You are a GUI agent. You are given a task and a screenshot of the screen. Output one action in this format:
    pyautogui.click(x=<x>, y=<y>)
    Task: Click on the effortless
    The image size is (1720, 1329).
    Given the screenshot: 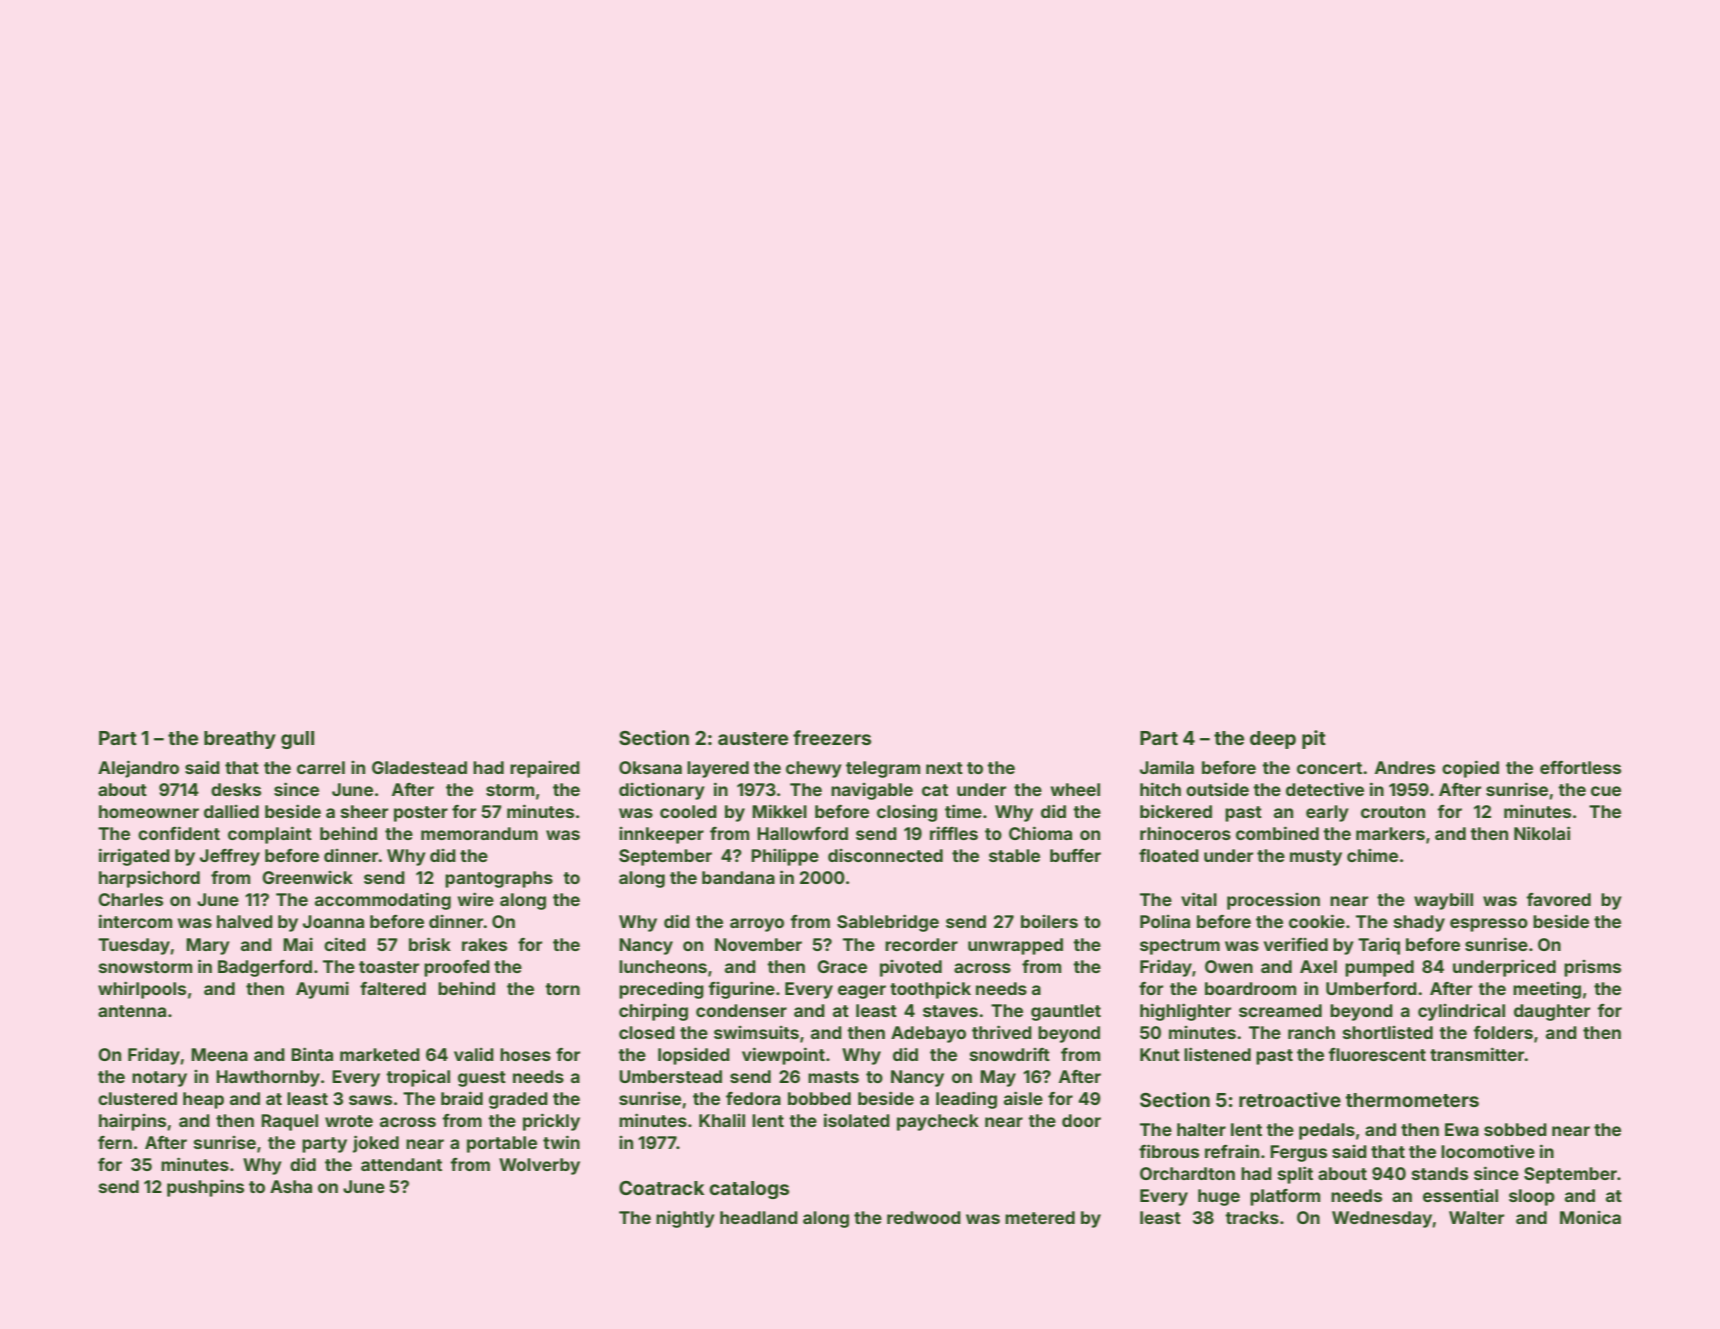 What is the action you would take?
    pyautogui.click(x=1580, y=767)
